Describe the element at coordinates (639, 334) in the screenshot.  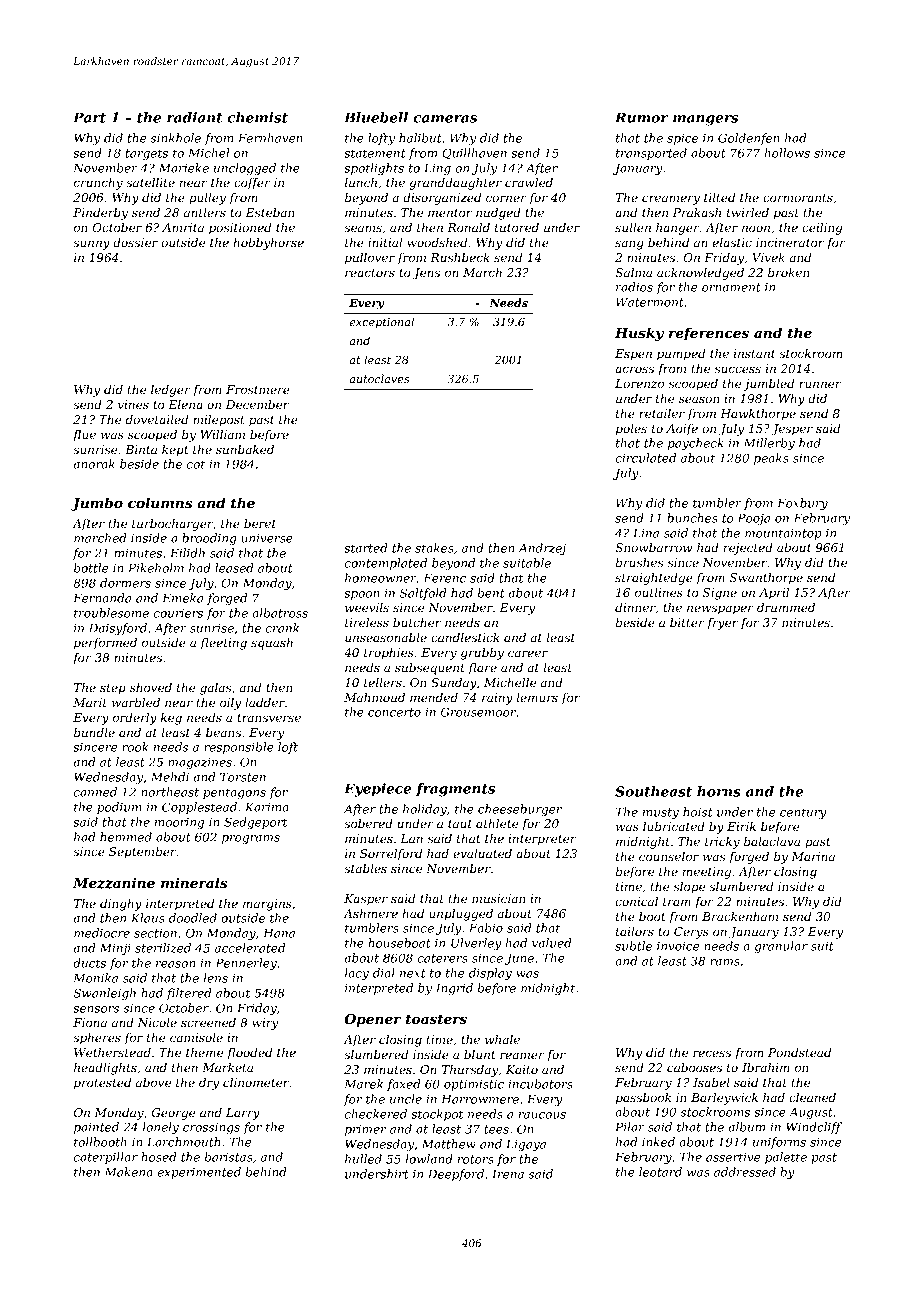
I see `Husky` at that location.
